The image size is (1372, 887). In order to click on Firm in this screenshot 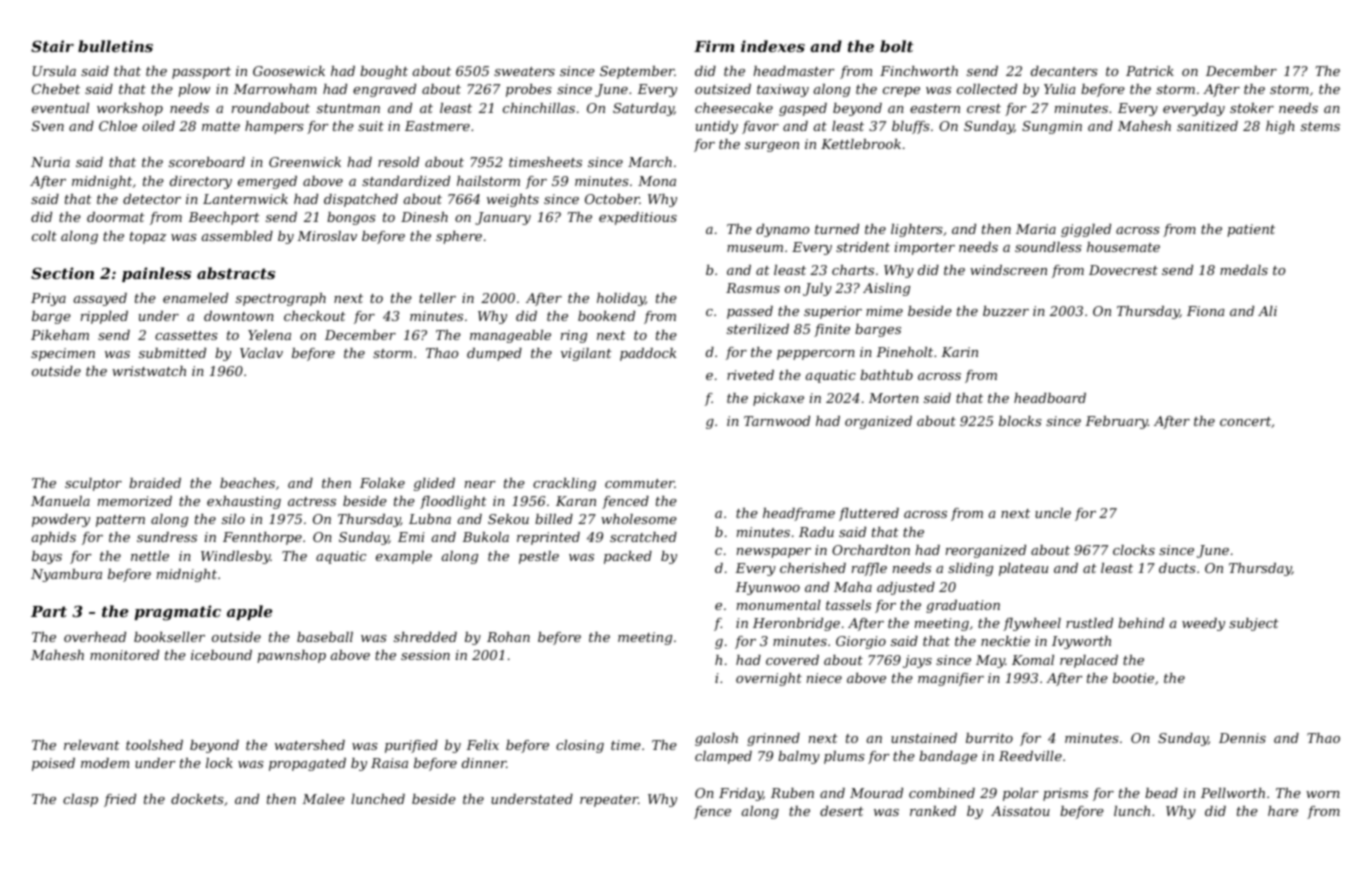, I will do `click(714, 46)`.
